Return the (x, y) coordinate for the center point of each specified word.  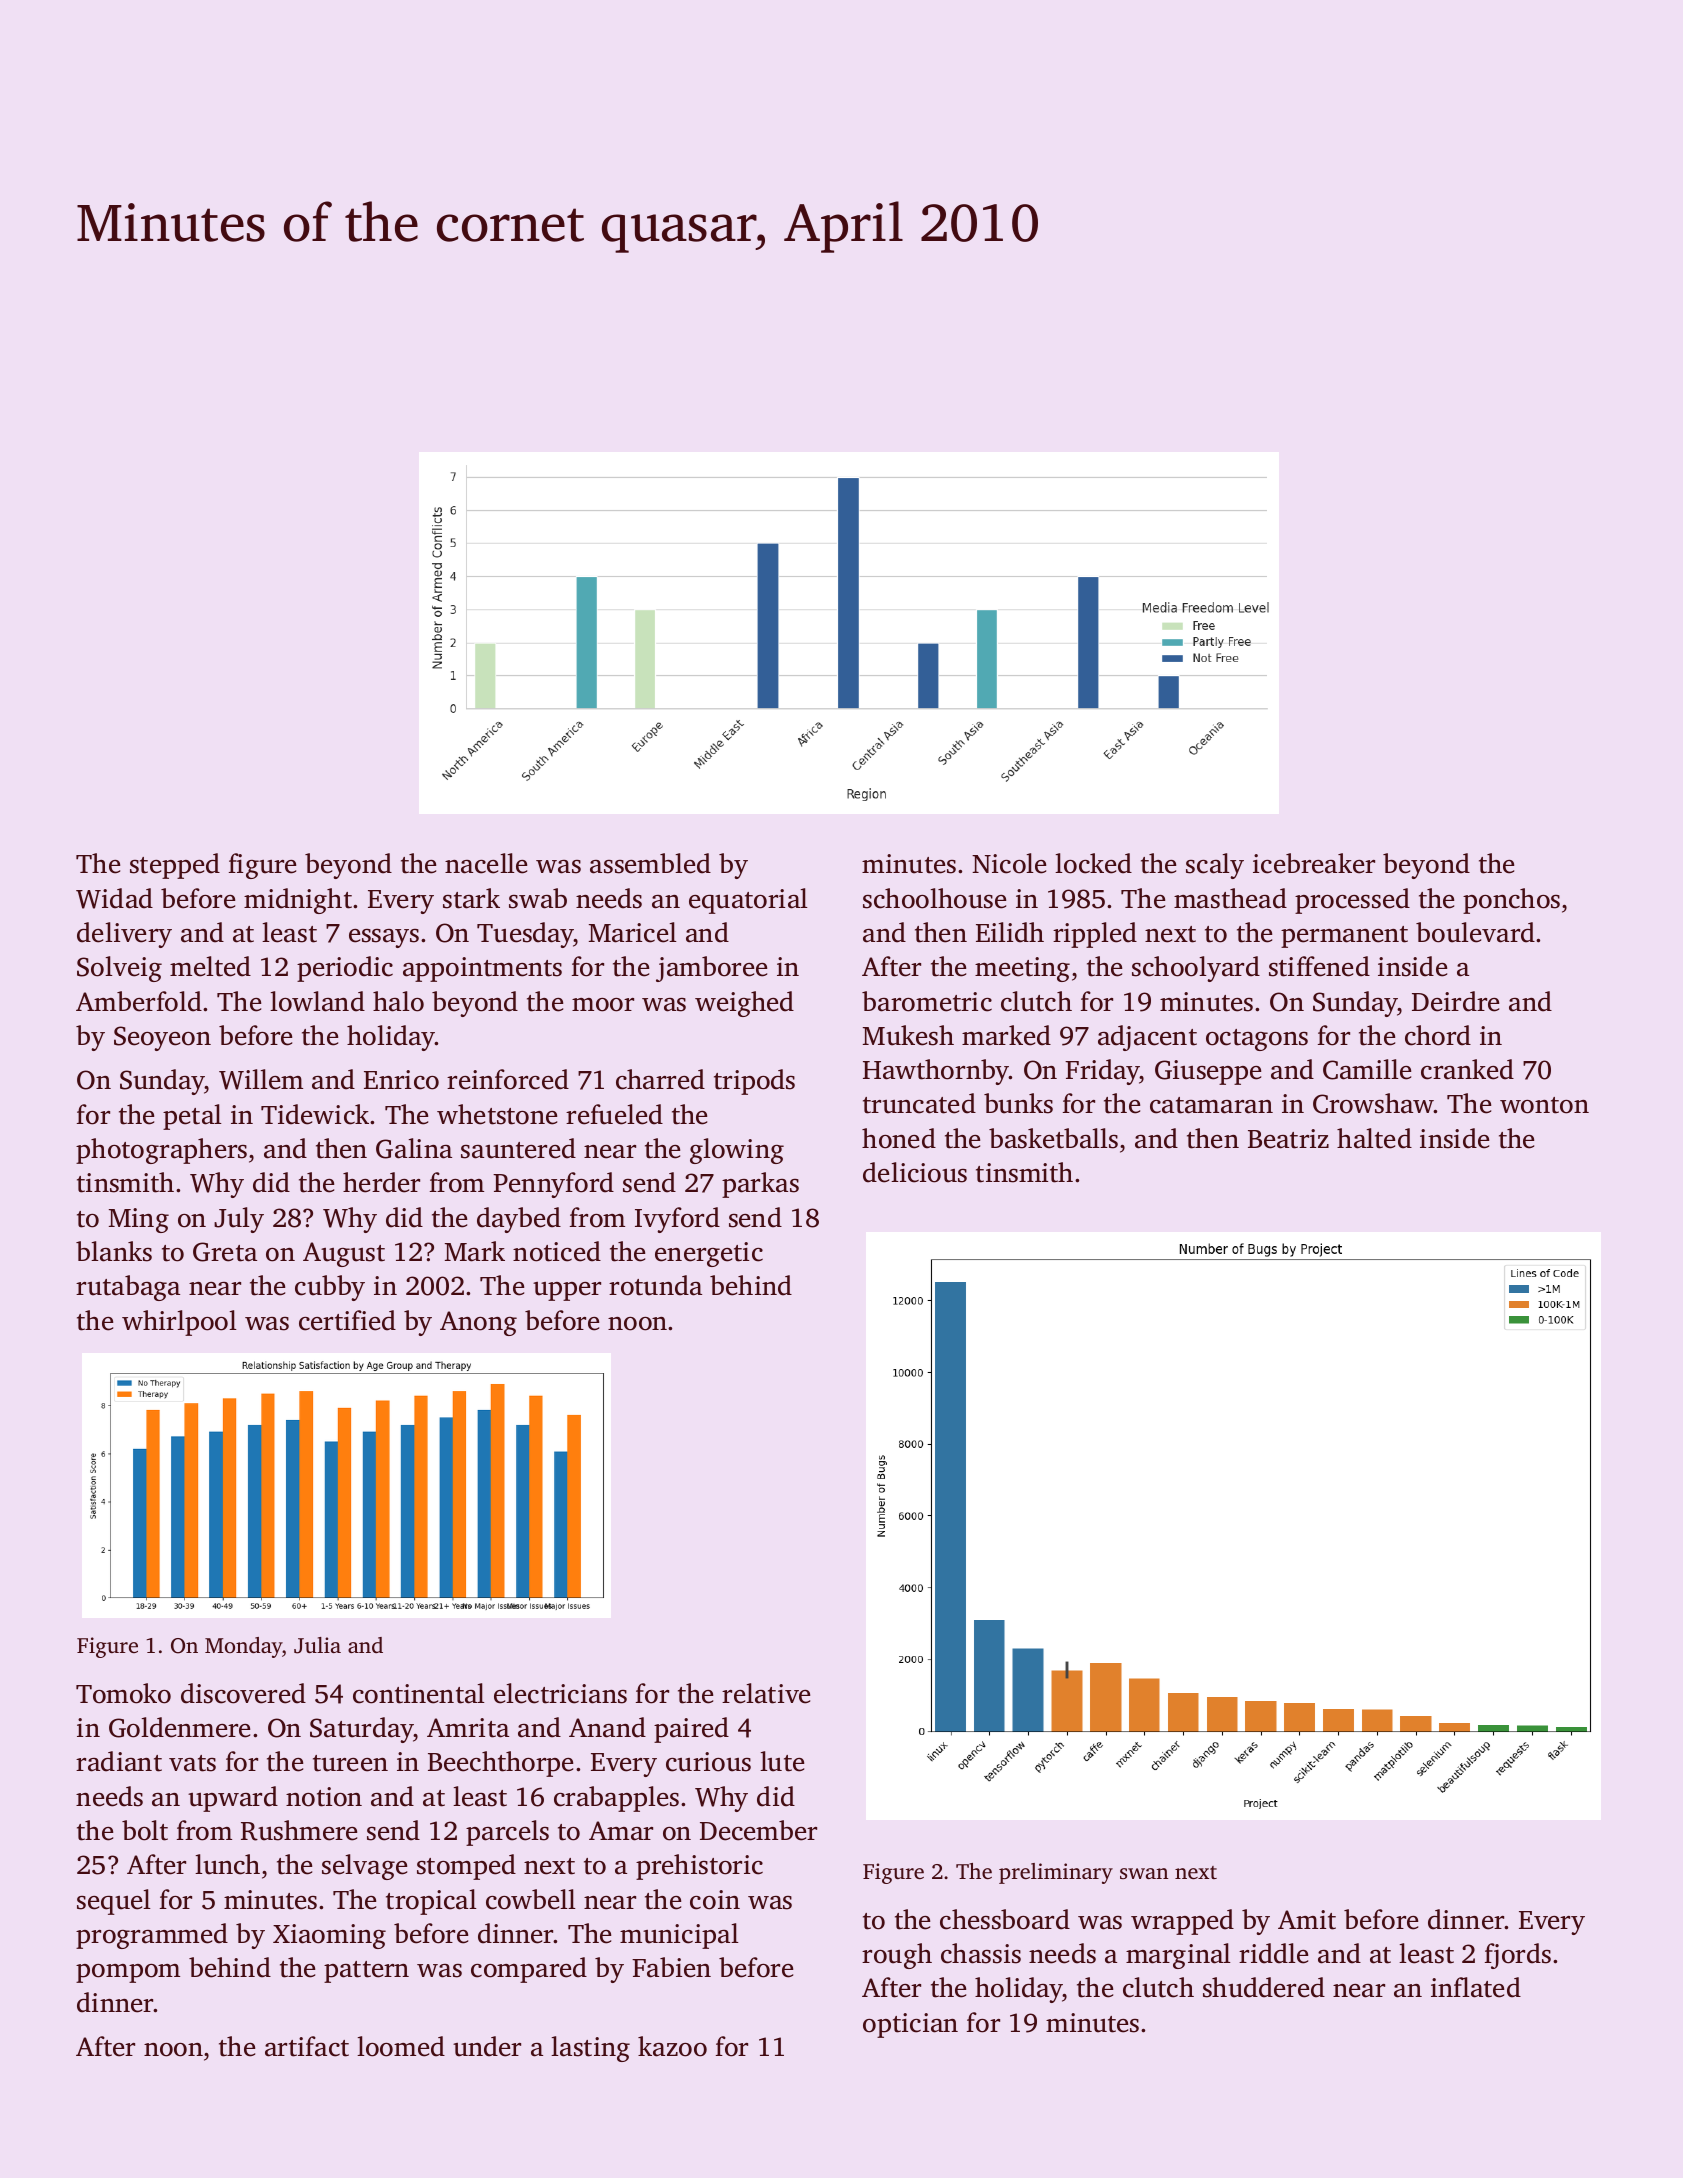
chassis (981, 1953)
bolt (145, 1830)
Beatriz (1288, 1139)
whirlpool (179, 1323)
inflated (1476, 1987)
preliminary (1056, 1873)
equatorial (748, 901)
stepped (175, 866)
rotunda (655, 1285)
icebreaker (1314, 863)
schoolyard (1196, 969)
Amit (1307, 1920)
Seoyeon (162, 1038)
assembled (650, 863)
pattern (366, 1972)
